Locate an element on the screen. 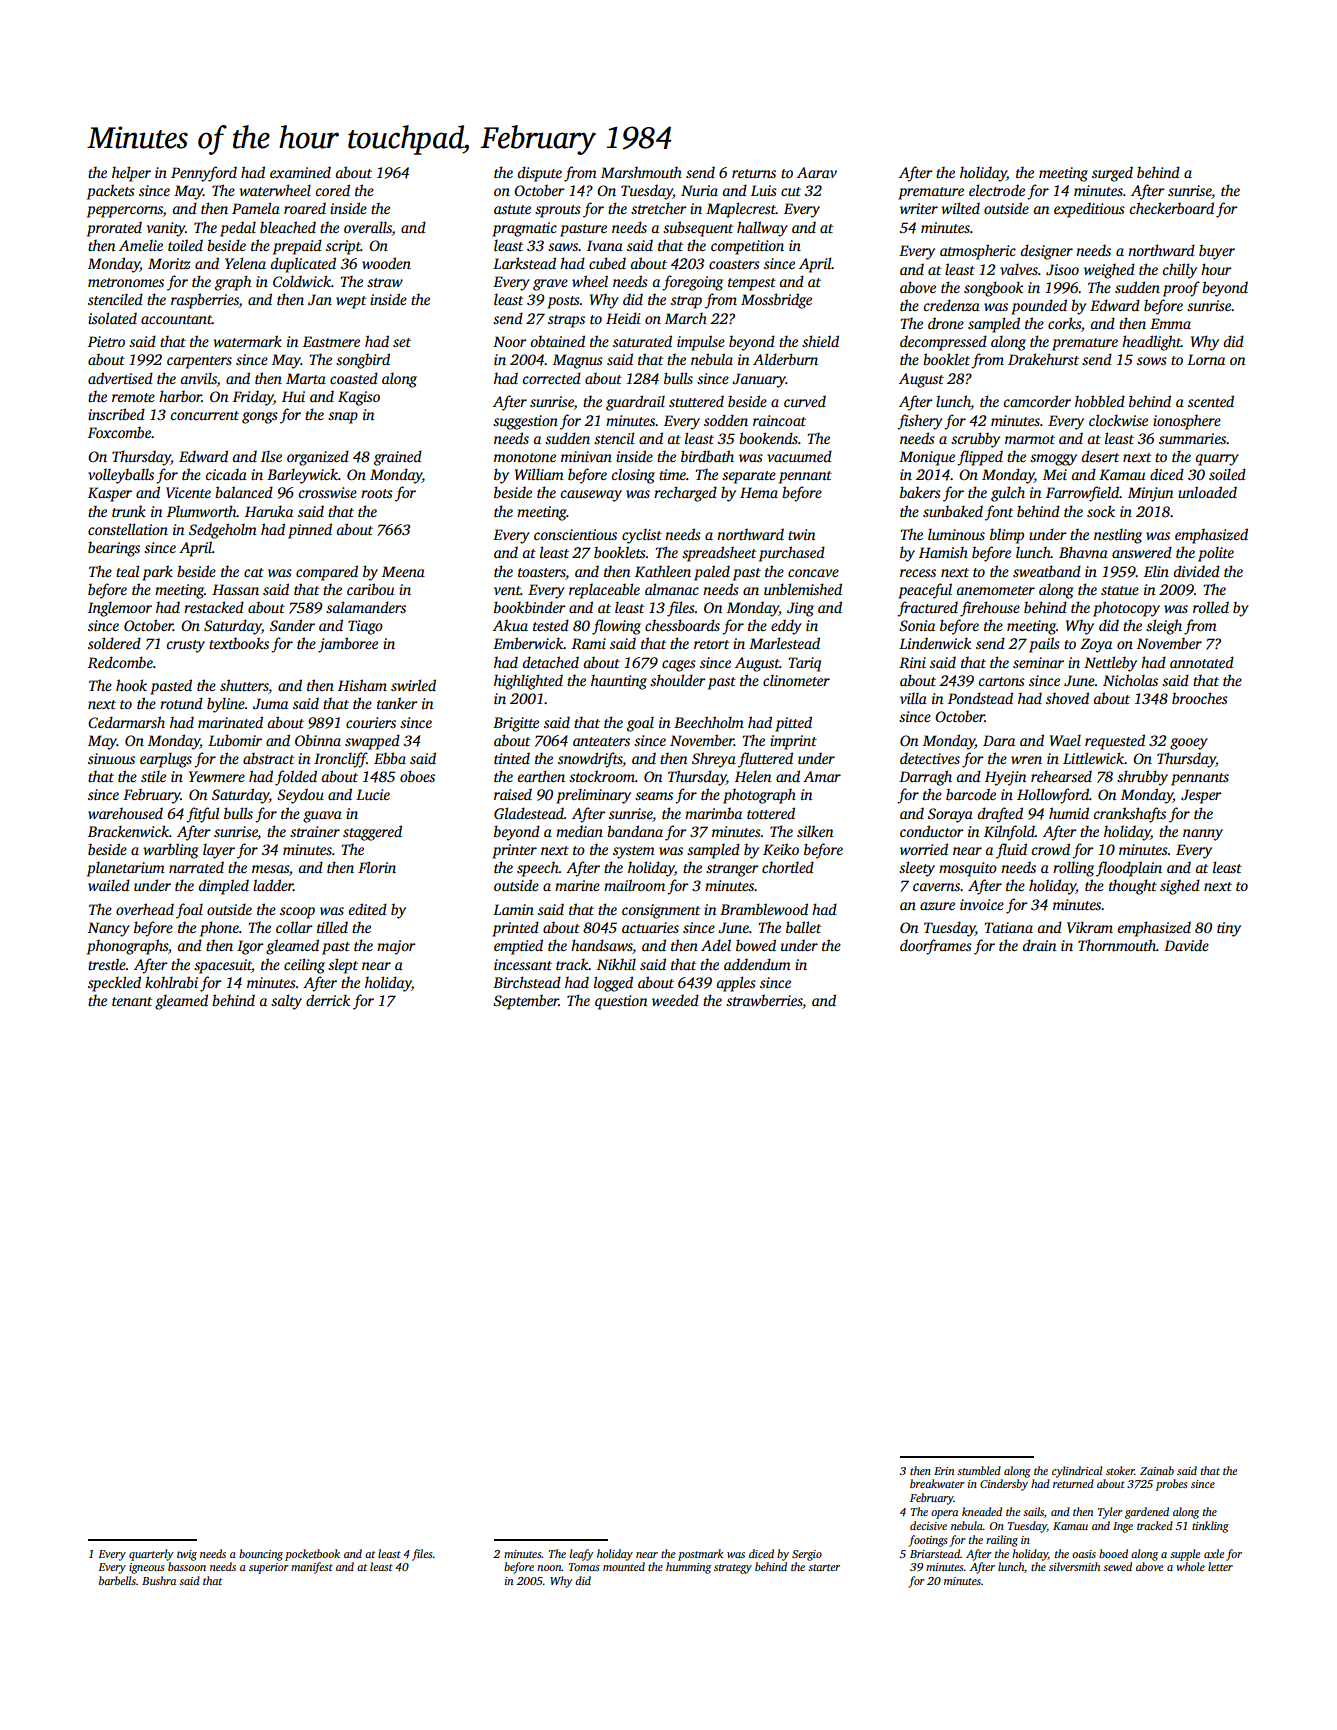 The height and width of the screenshot is (1730, 1337). shield is located at coordinates (820, 341).
